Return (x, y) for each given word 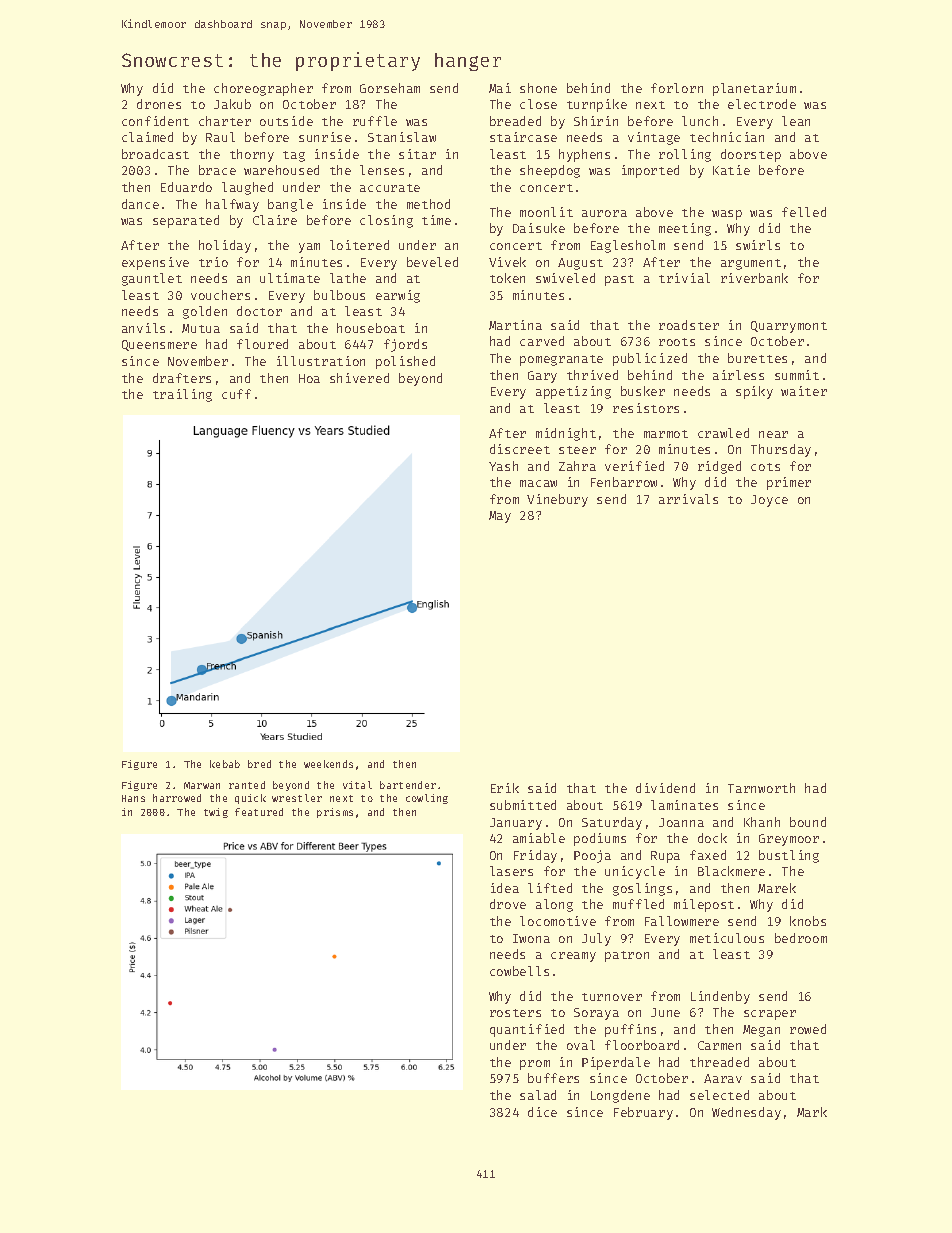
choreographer (263, 89)
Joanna (681, 822)
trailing (182, 395)
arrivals (688, 499)
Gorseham (390, 88)
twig (216, 813)
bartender (408, 785)
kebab (225, 764)
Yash (503, 466)
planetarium (754, 89)
